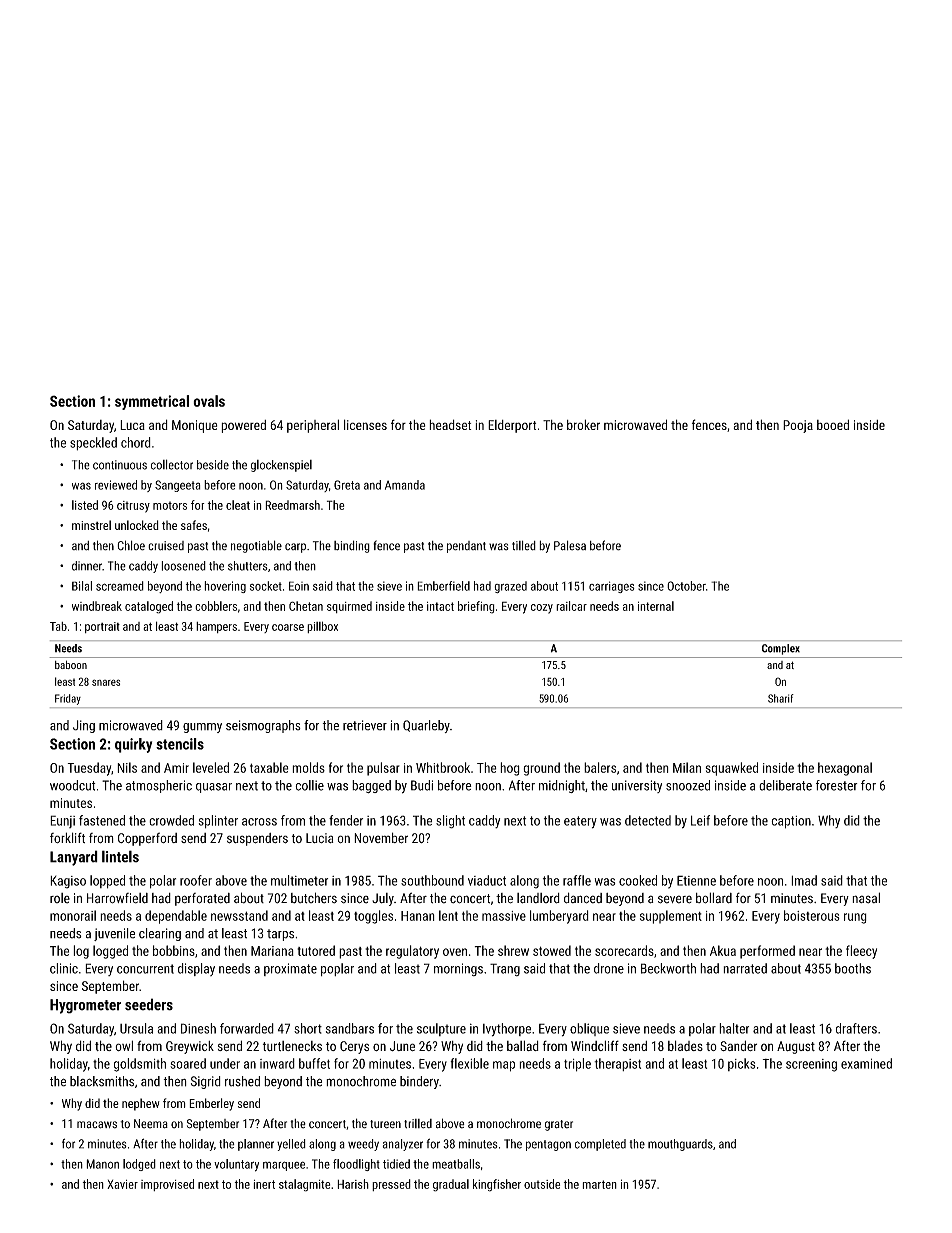 Image resolution: width=952 pixels, height=1233 pixels. I want to click on ovals, so click(209, 401).
